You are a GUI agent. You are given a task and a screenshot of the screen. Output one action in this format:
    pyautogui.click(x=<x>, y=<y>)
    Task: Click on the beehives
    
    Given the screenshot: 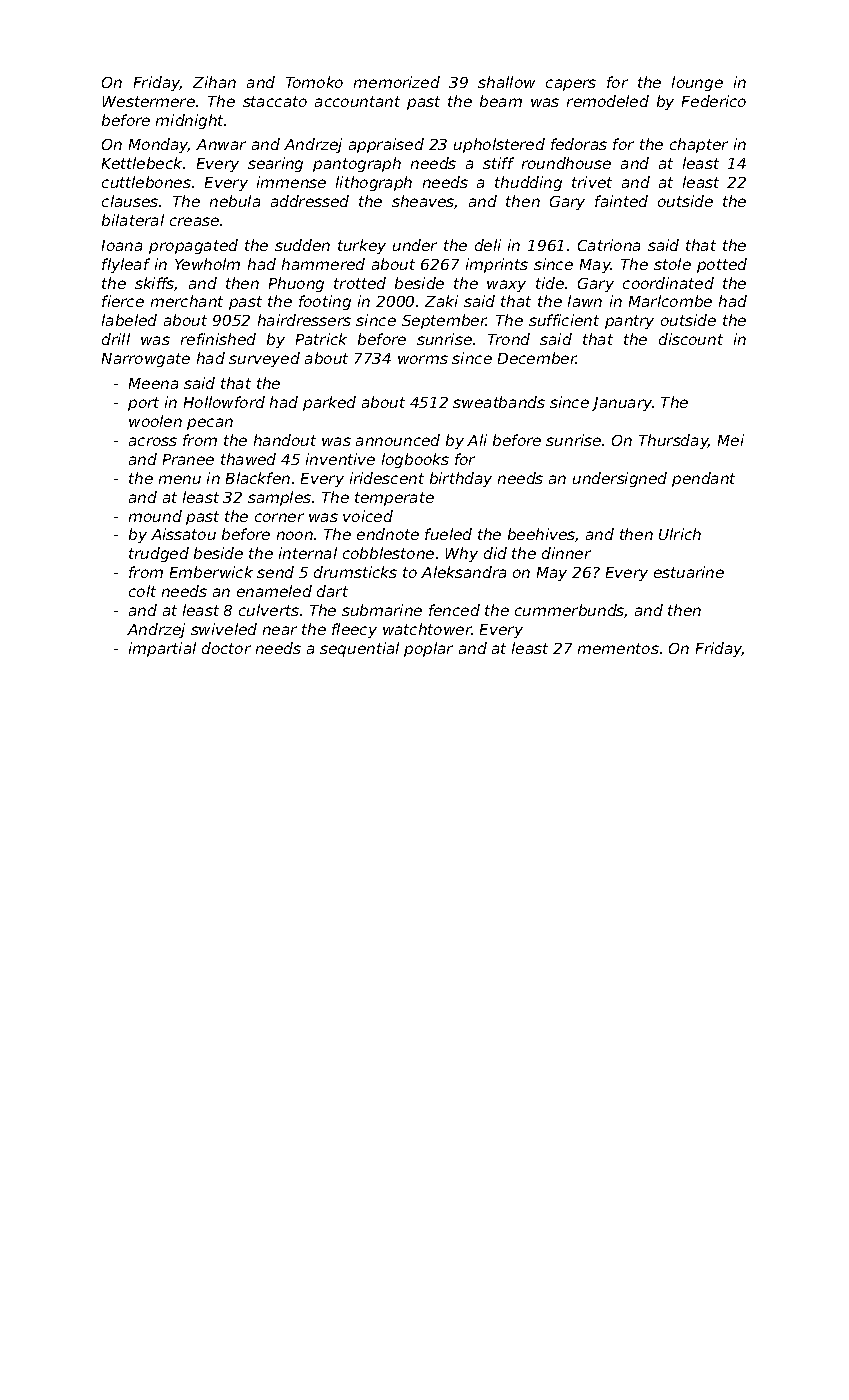 What is the action you would take?
    pyautogui.click(x=542, y=535)
